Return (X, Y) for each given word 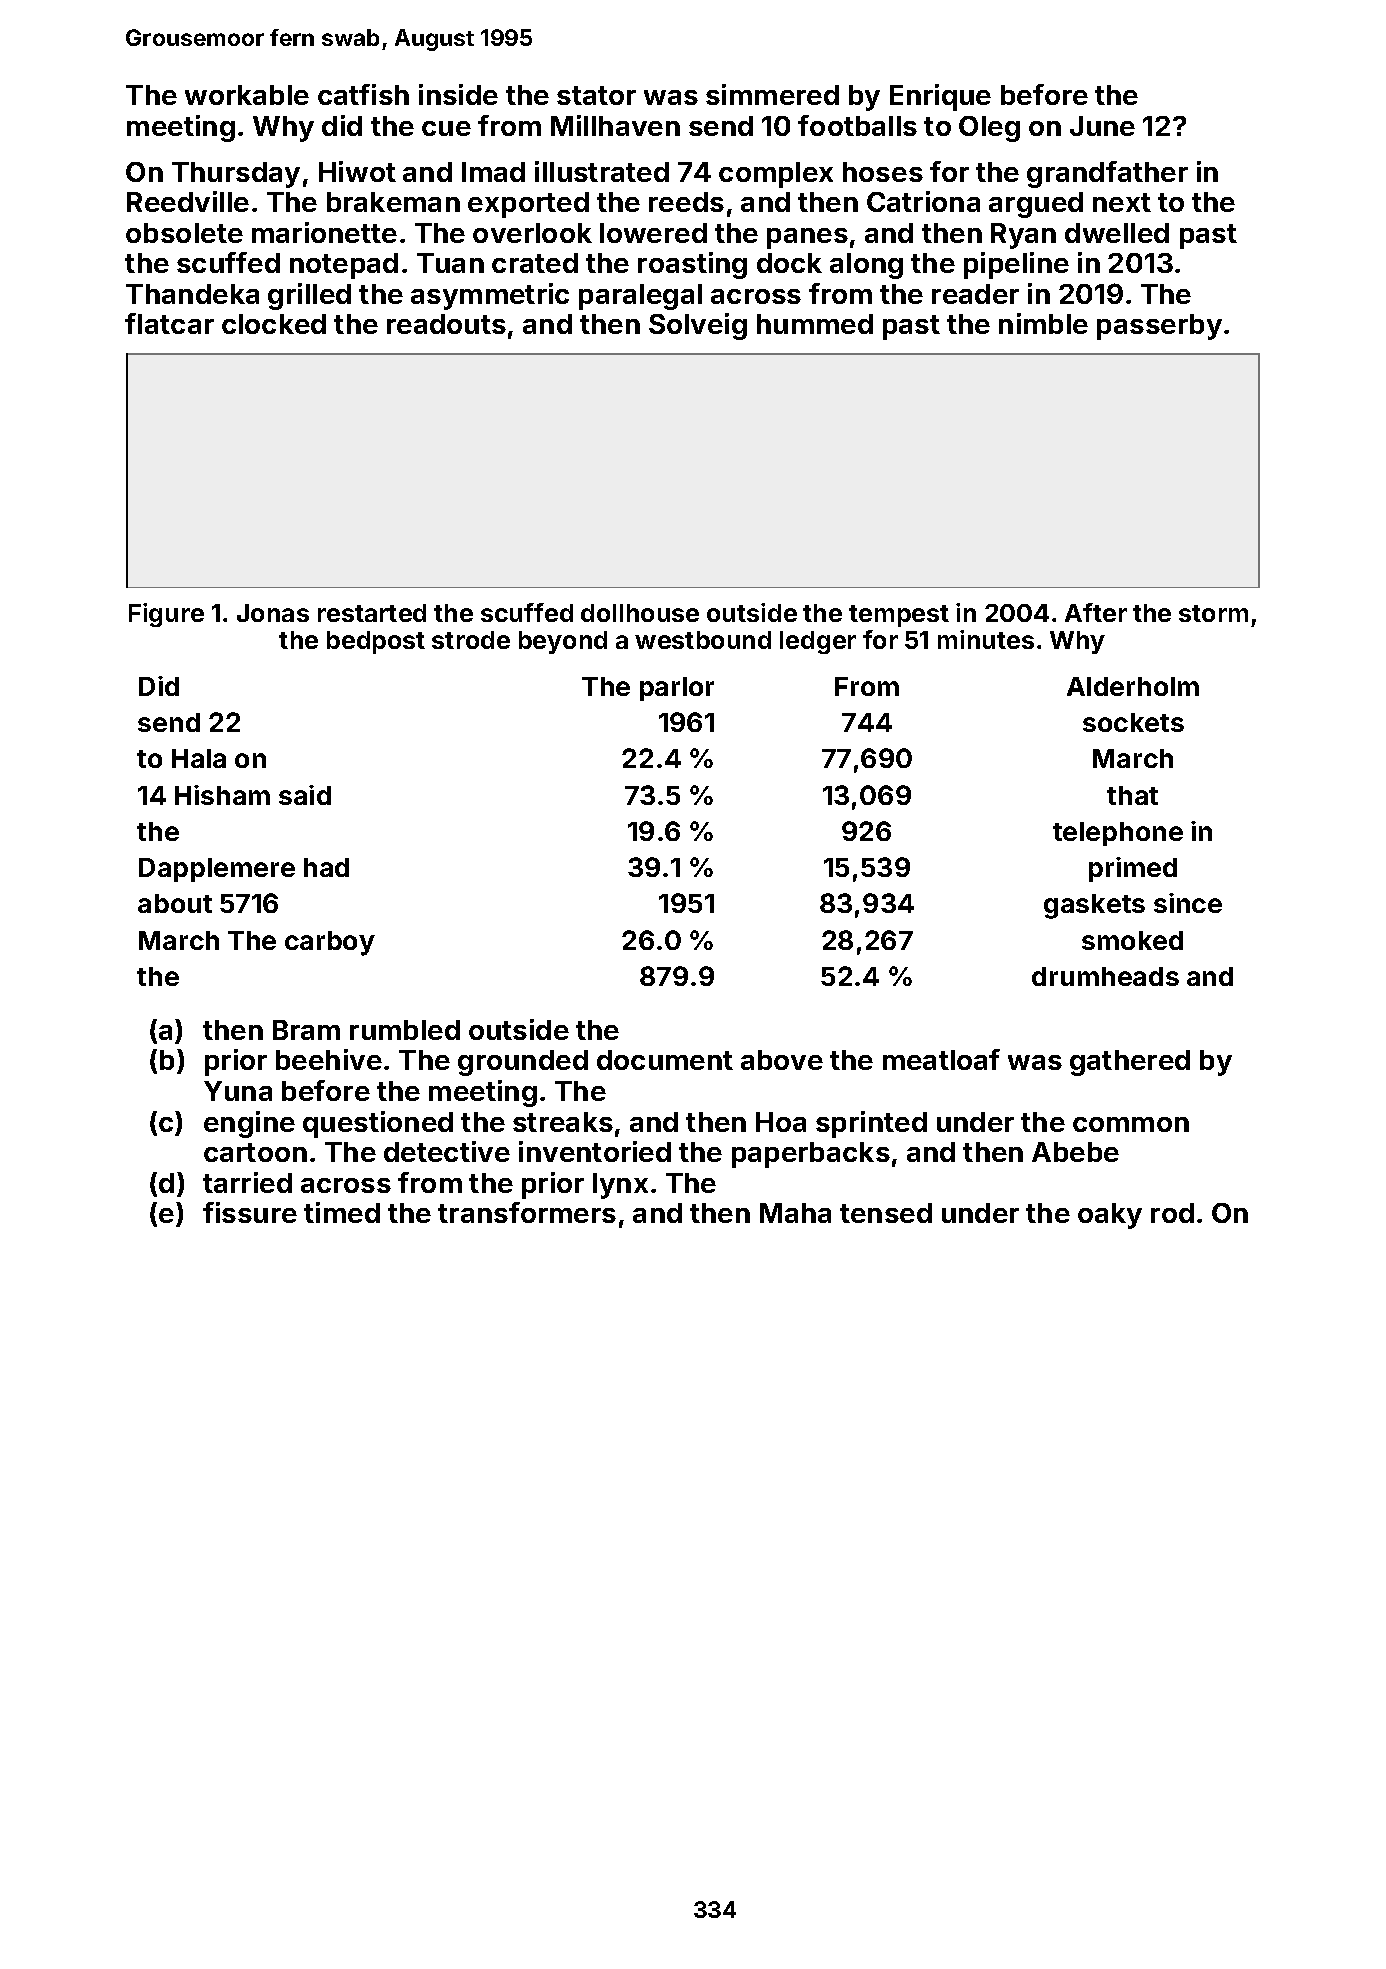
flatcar (169, 323)
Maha (795, 1213)
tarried (247, 1182)
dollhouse (640, 613)
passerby (1159, 327)
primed (1133, 869)
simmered (772, 94)
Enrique (940, 97)
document (665, 1060)
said (305, 795)
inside (458, 94)
